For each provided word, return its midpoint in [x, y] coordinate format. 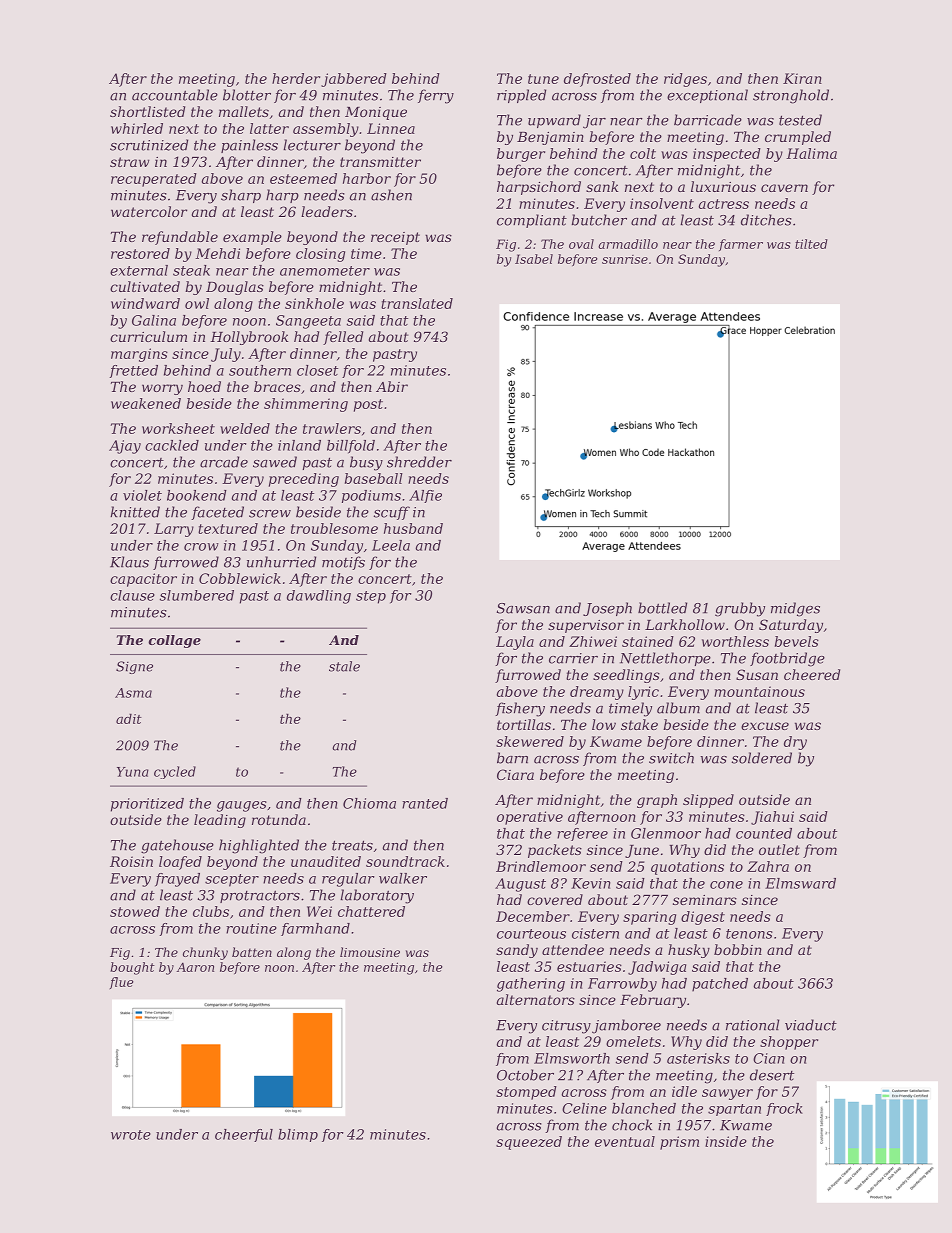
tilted [811, 244]
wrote [131, 1135]
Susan [757, 674]
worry [162, 389]
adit [129, 718]
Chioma [369, 803]
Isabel [534, 259]
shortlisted [147, 111]
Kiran [802, 78]
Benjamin [550, 138]
